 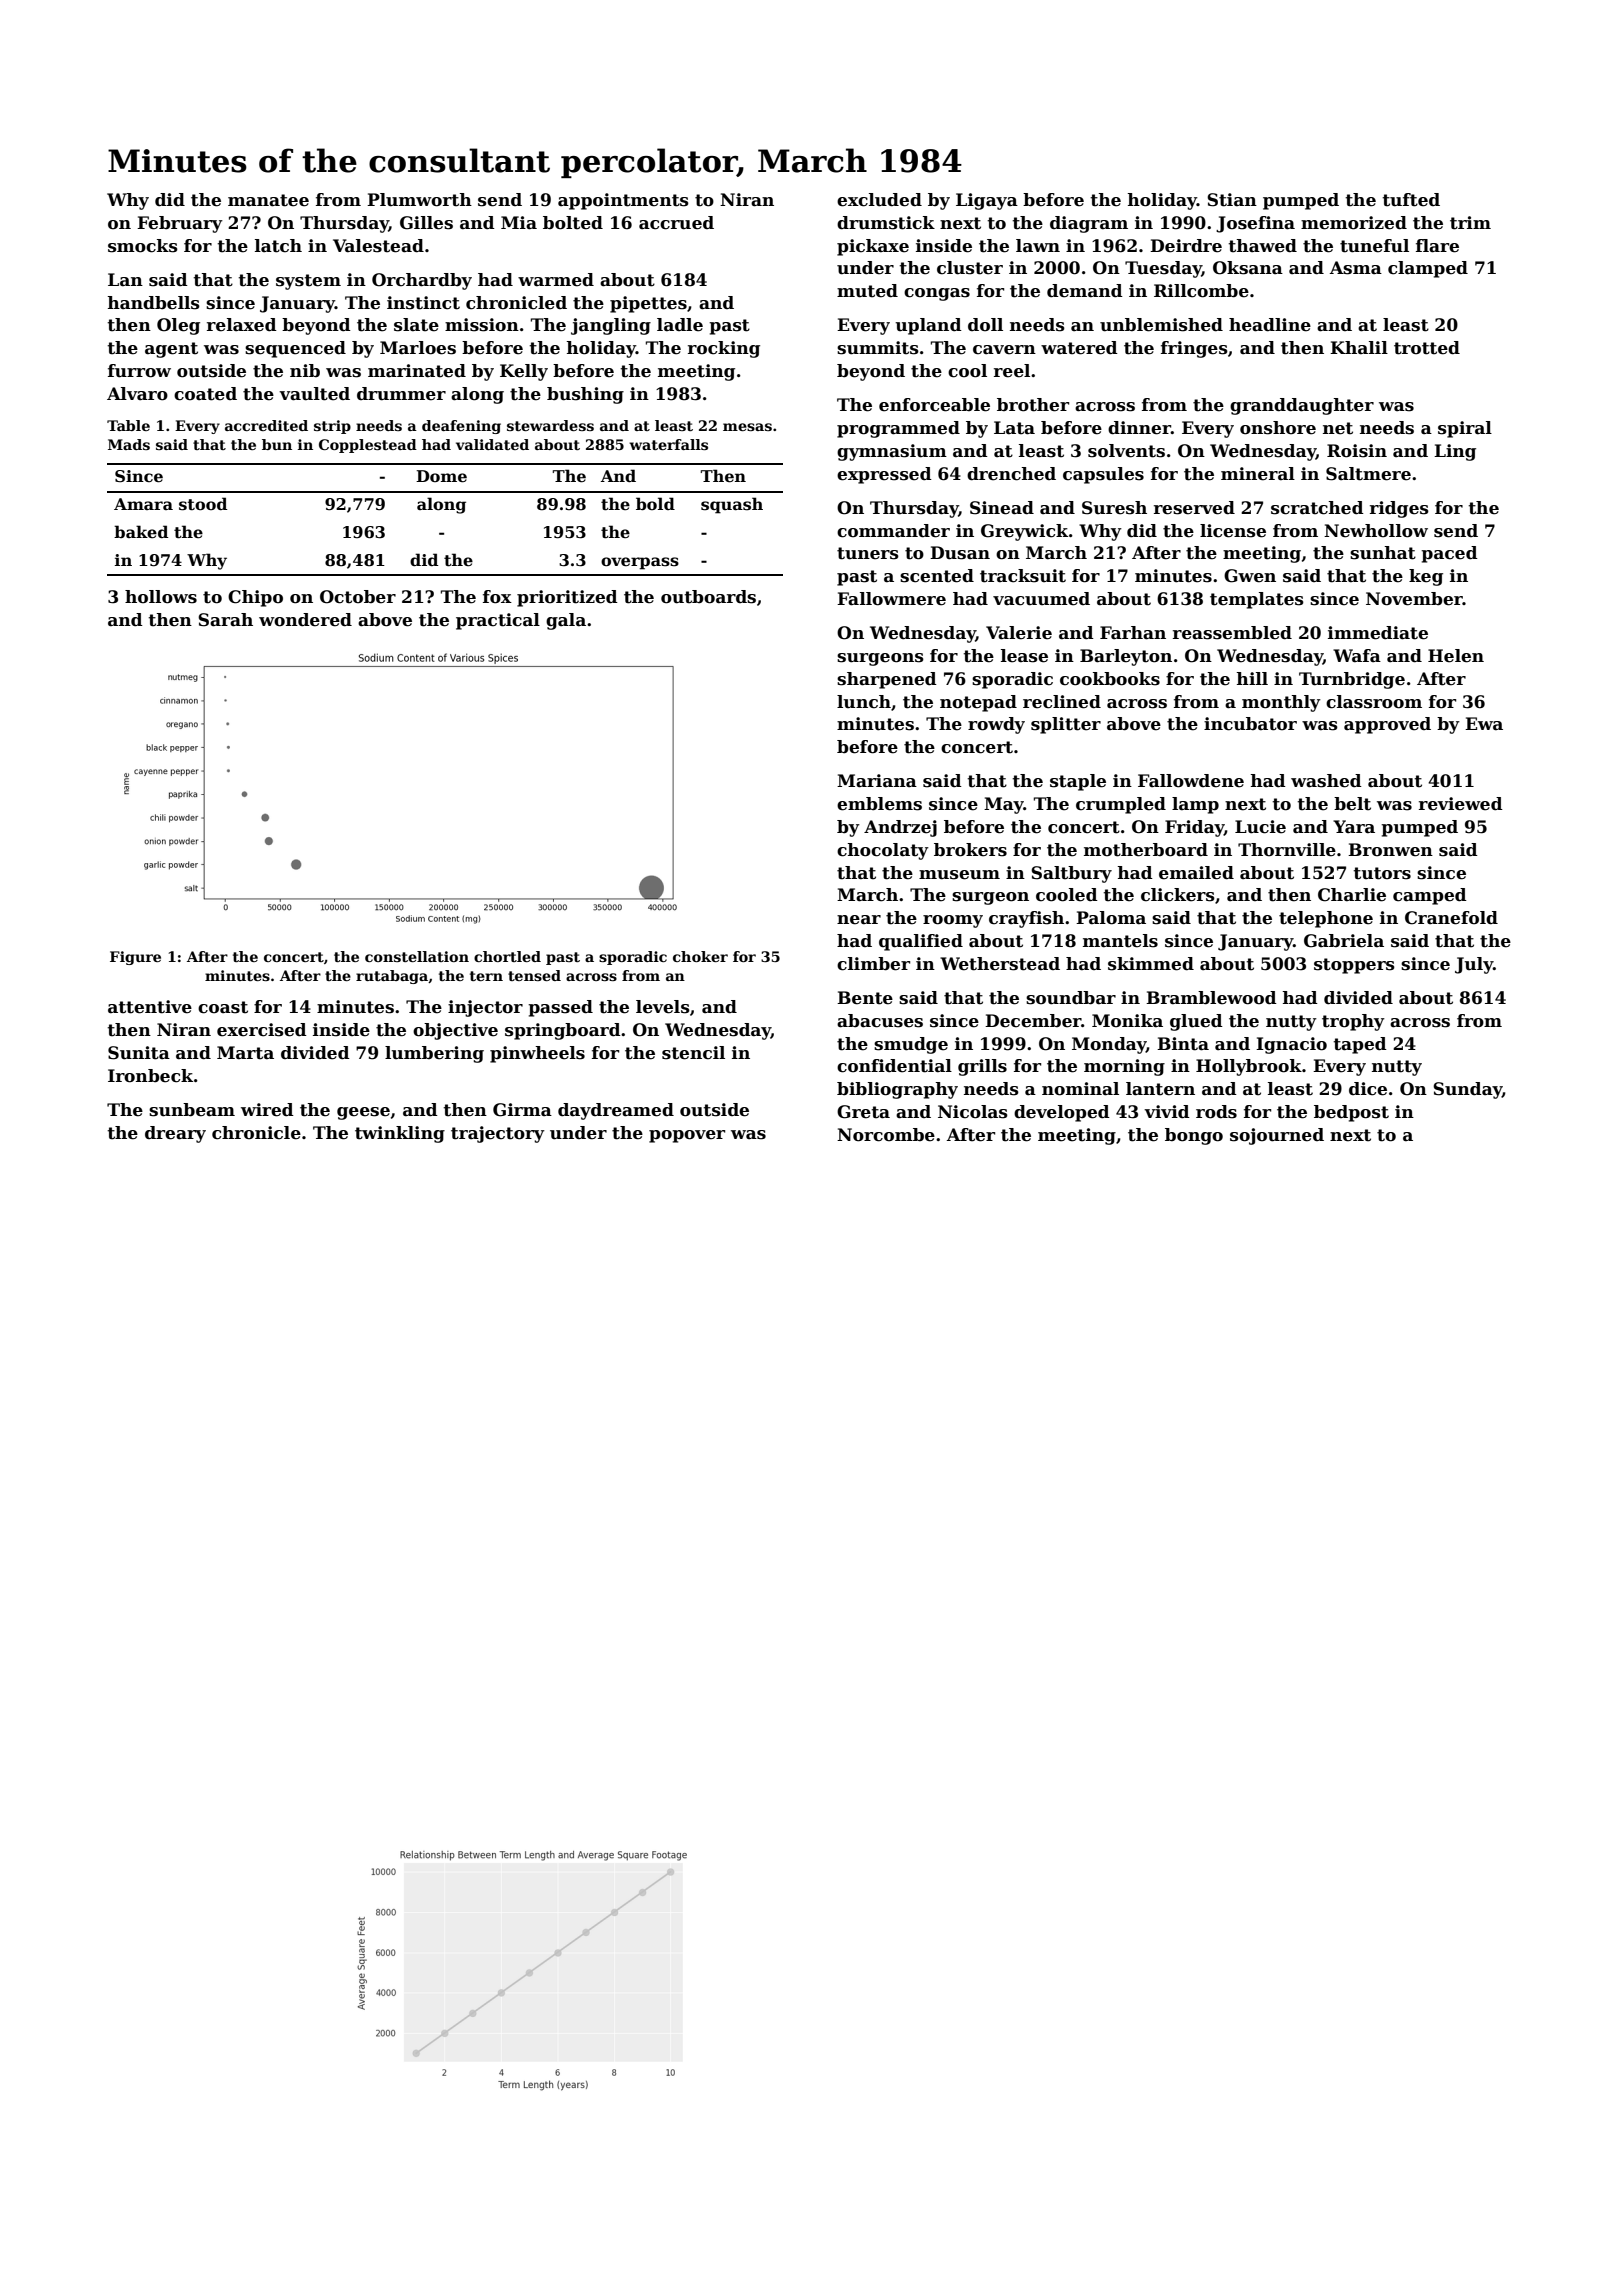 I want to click on exercised, so click(x=262, y=1030).
